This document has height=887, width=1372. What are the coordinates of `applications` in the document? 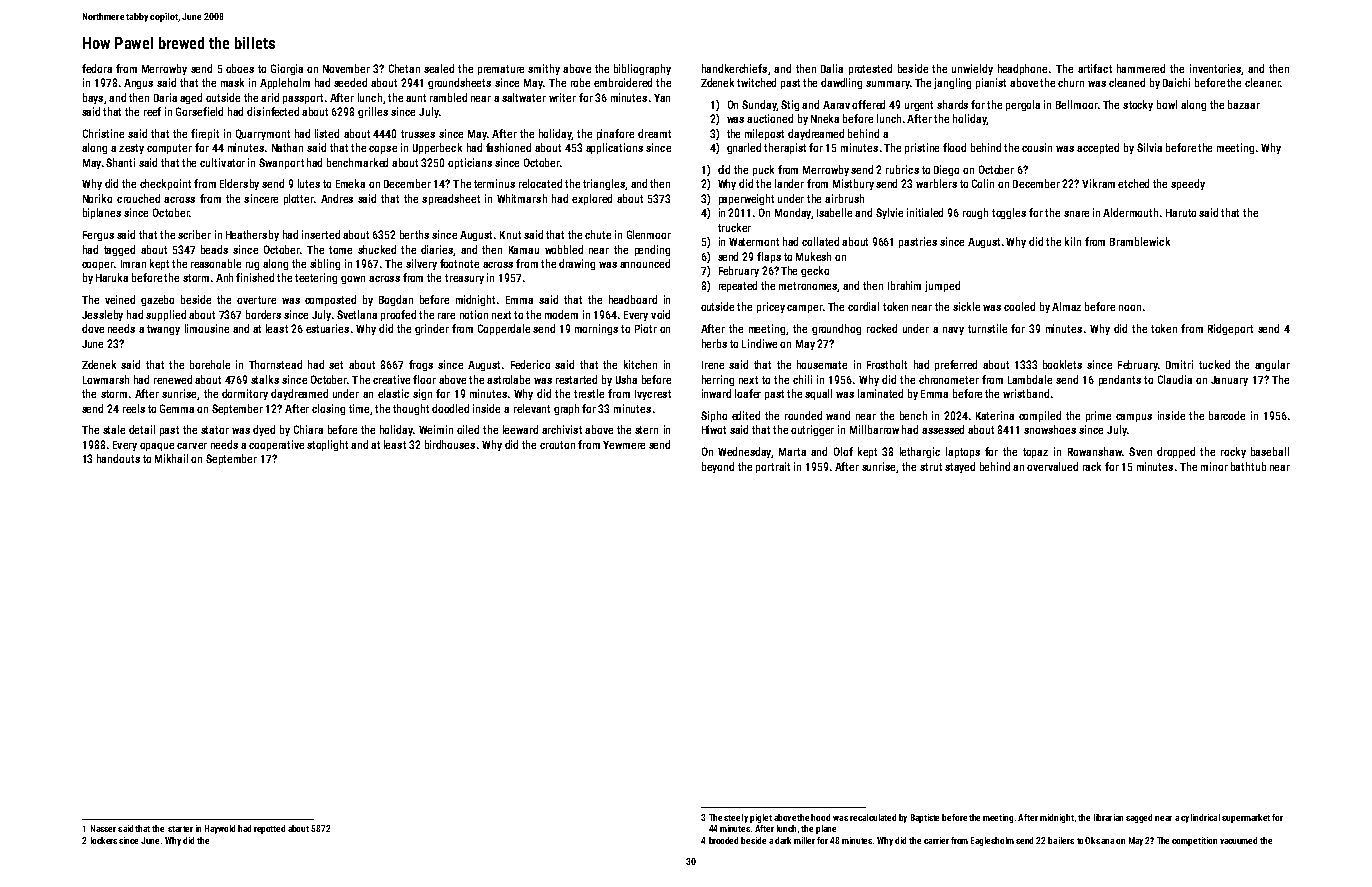 It's located at (614, 148).
